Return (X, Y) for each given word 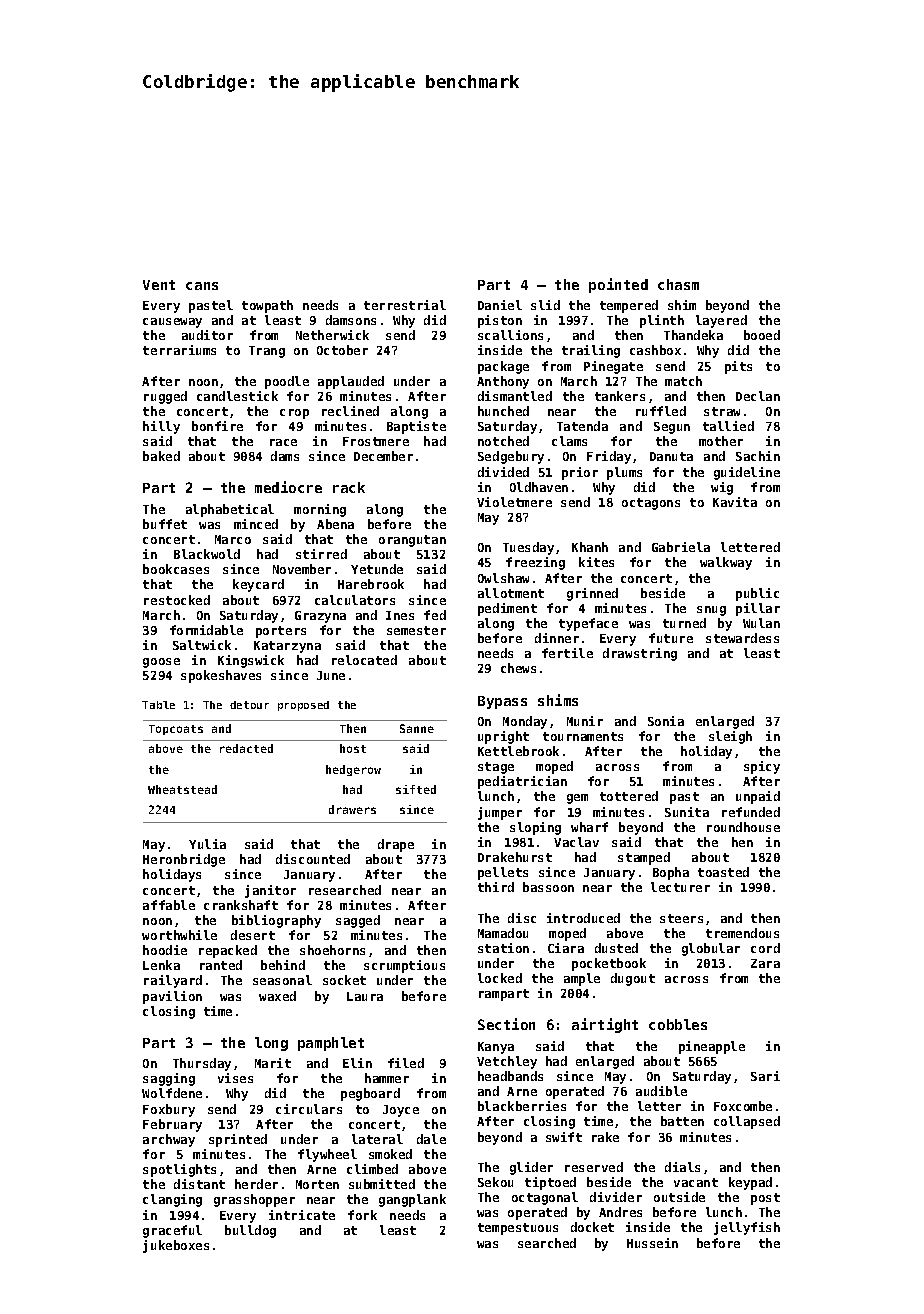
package (503, 367)
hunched (503, 411)
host (353, 748)
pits (738, 367)
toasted (723, 872)
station (503, 948)
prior (580, 473)
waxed (277, 996)
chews (518, 668)
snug (711, 611)
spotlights (179, 1170)
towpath (267, 306)
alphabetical (230, 510)
